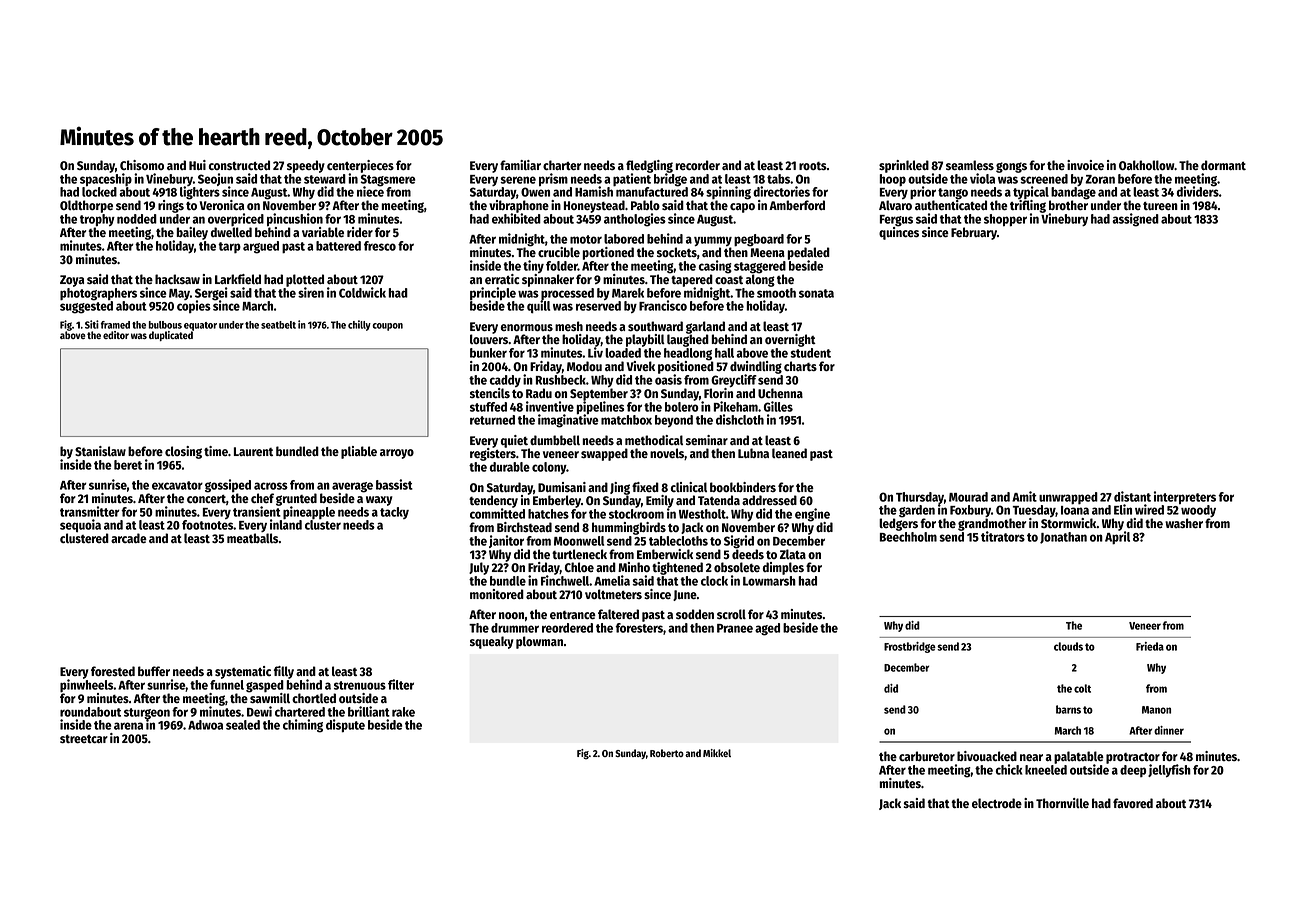 This screenshot has width=1308, height=924. Describe the element at coordinates (239, 165) in the screenshot. I see `constructed` at that location.
